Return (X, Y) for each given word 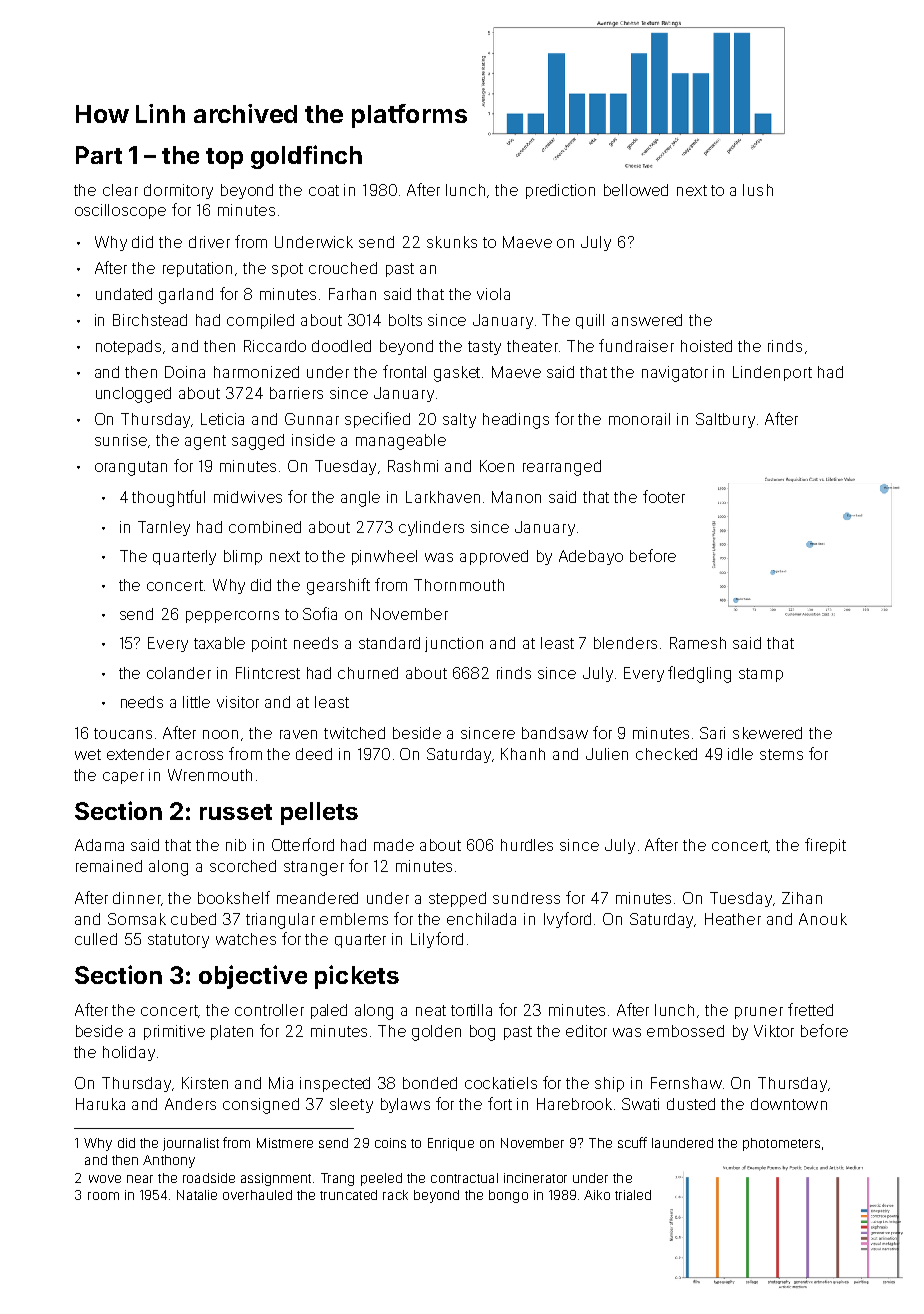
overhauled (257, 1195)
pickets (357, 977)
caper (123, 778)
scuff (632, 1142)
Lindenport (772, 373)
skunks (452, 242)
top (224, 158)
